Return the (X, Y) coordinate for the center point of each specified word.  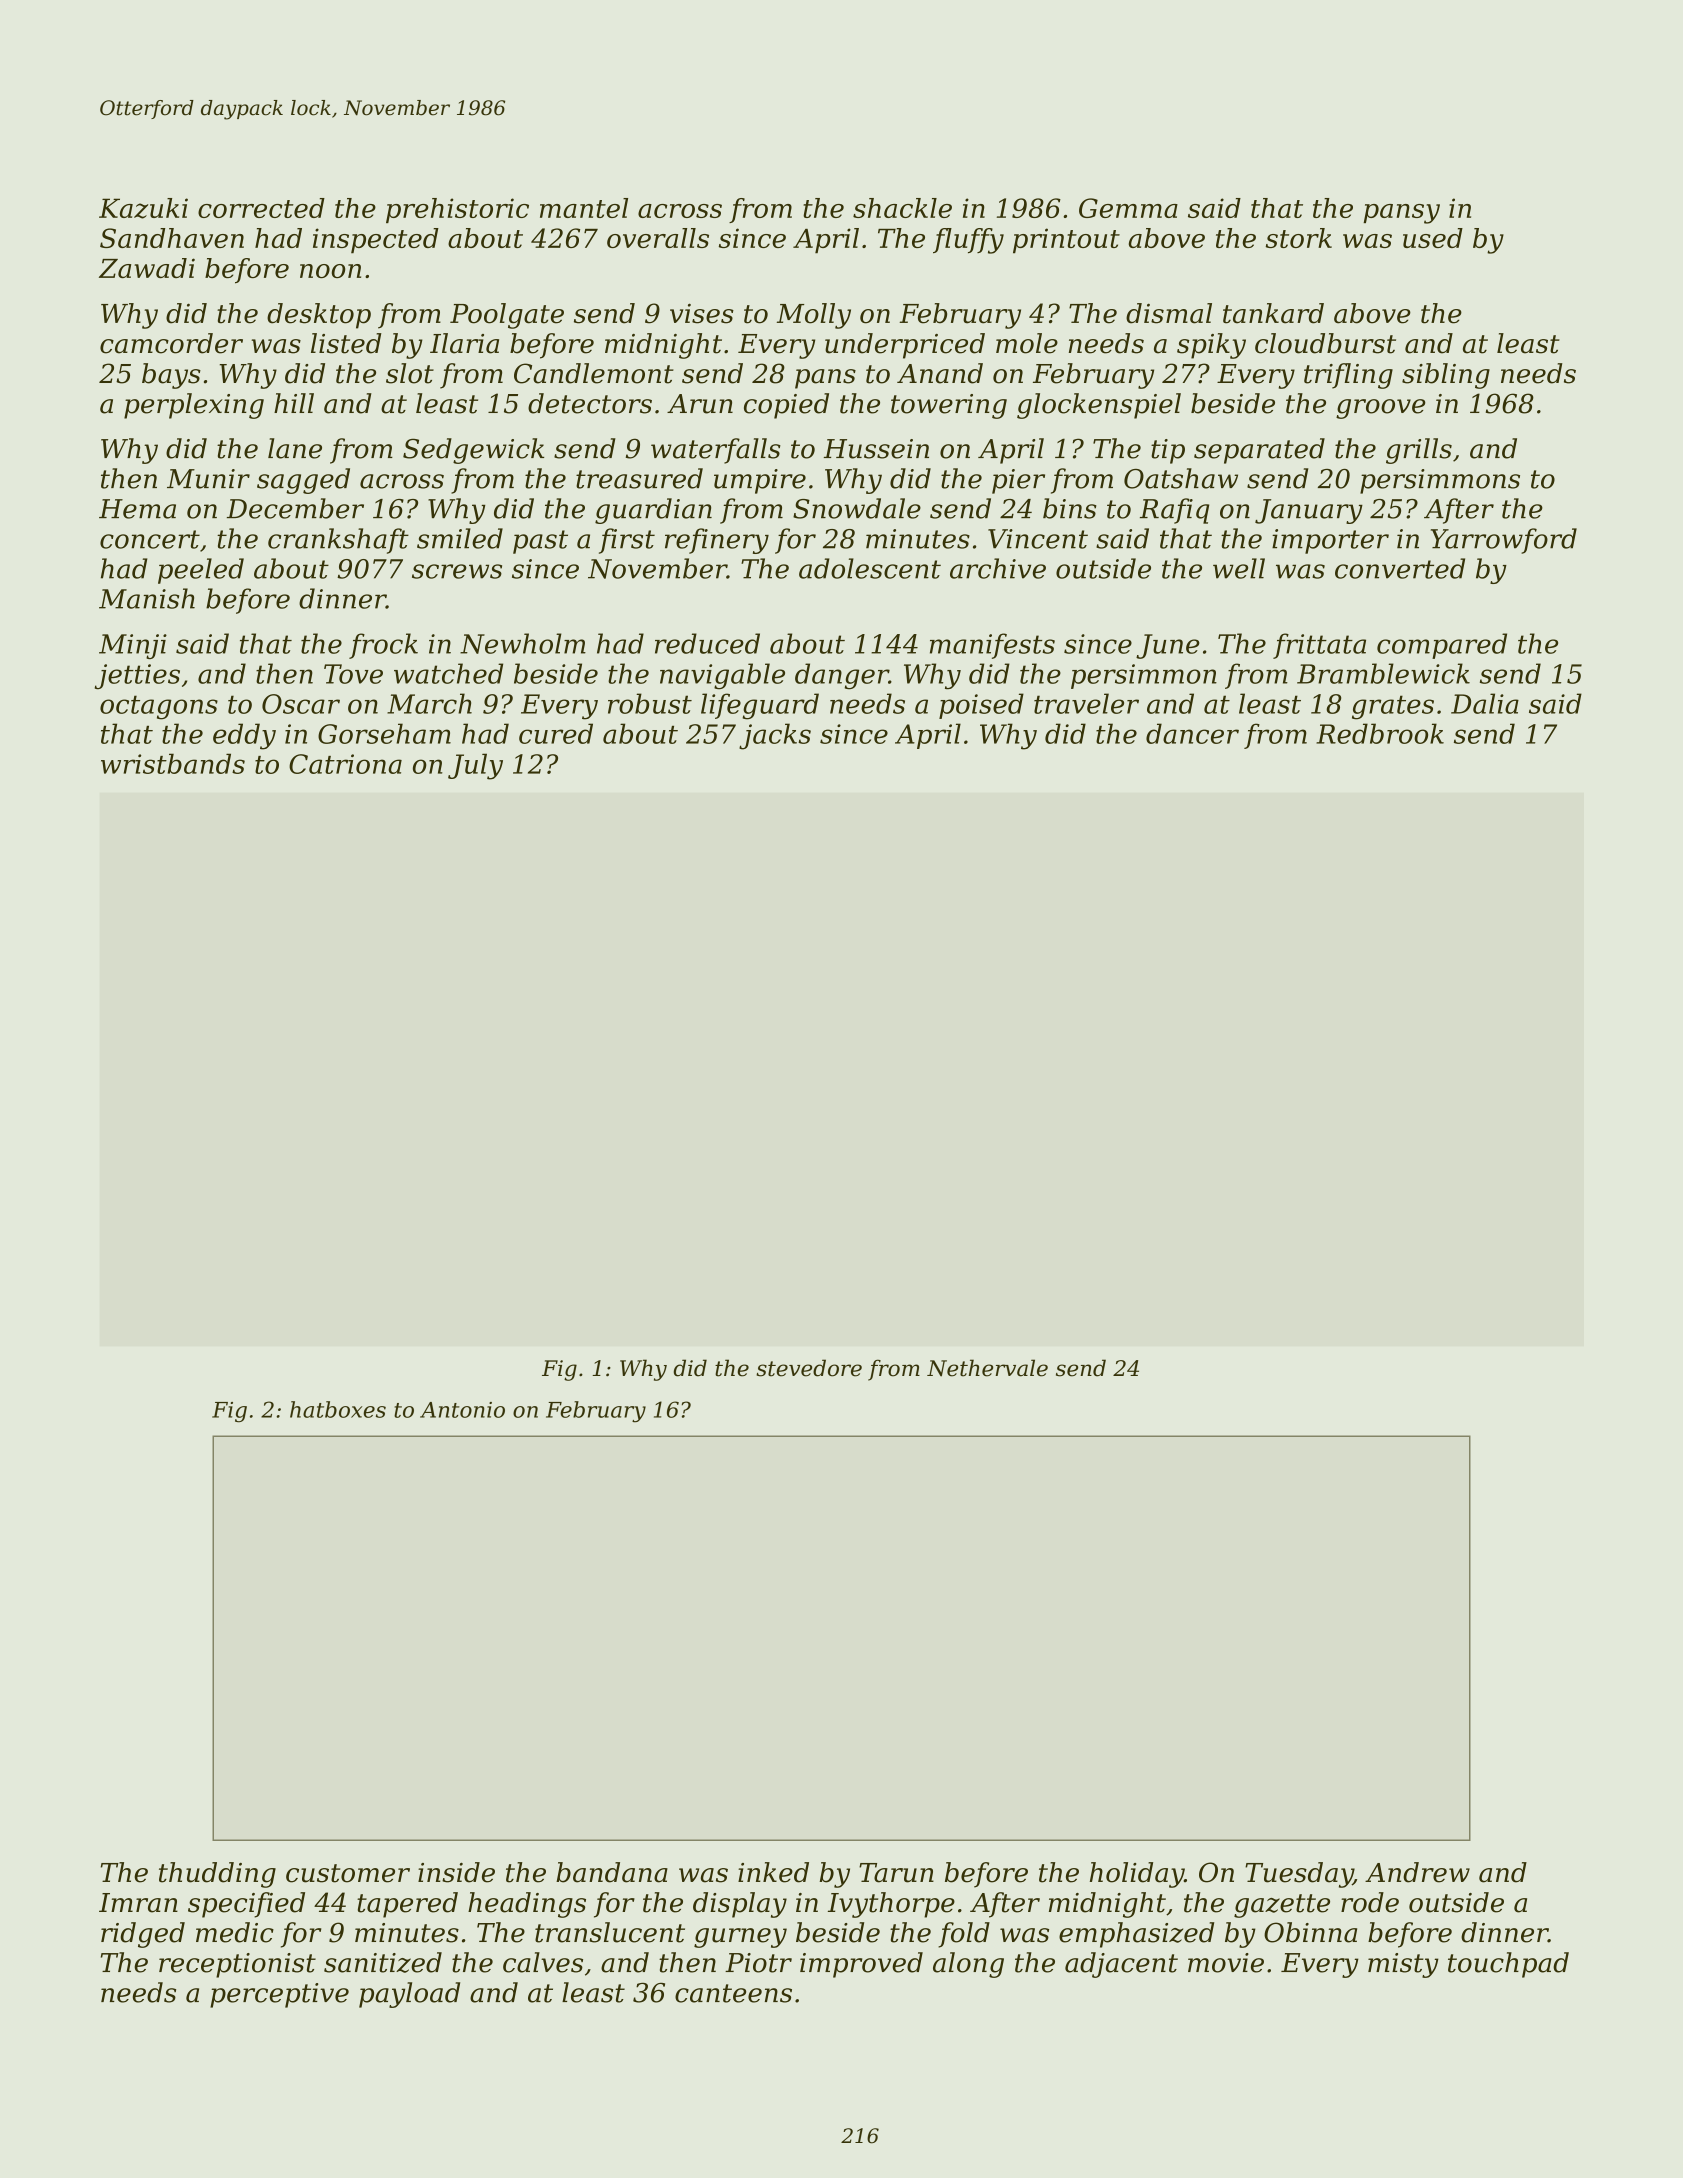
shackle (902, 208)
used (1433, 238)
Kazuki (143, 208)
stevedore (809, 1368)
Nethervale (987, 1368)
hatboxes (338, 1409)
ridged (143, 1935)
